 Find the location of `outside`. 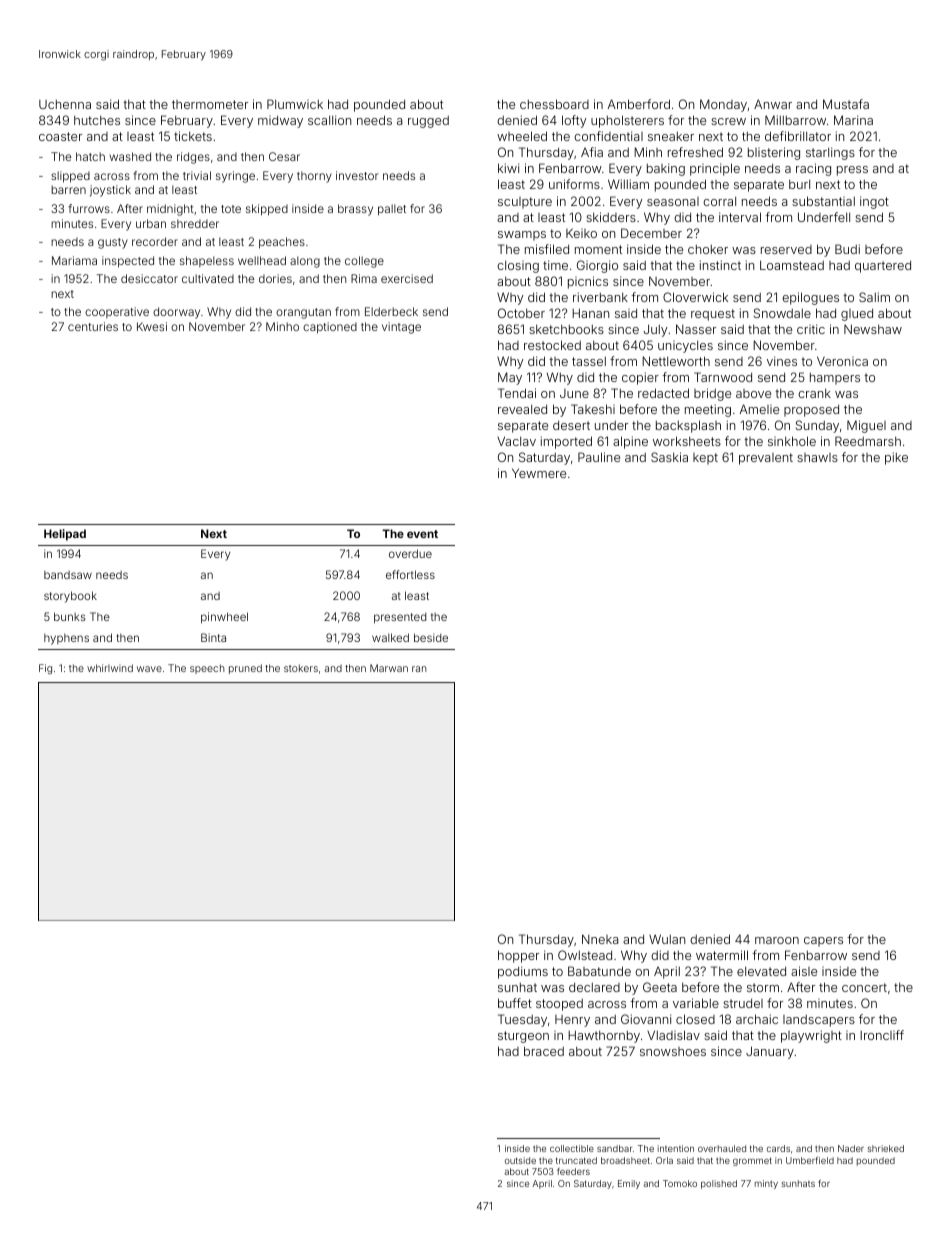

outside is located at coordinates (520, 1160).
